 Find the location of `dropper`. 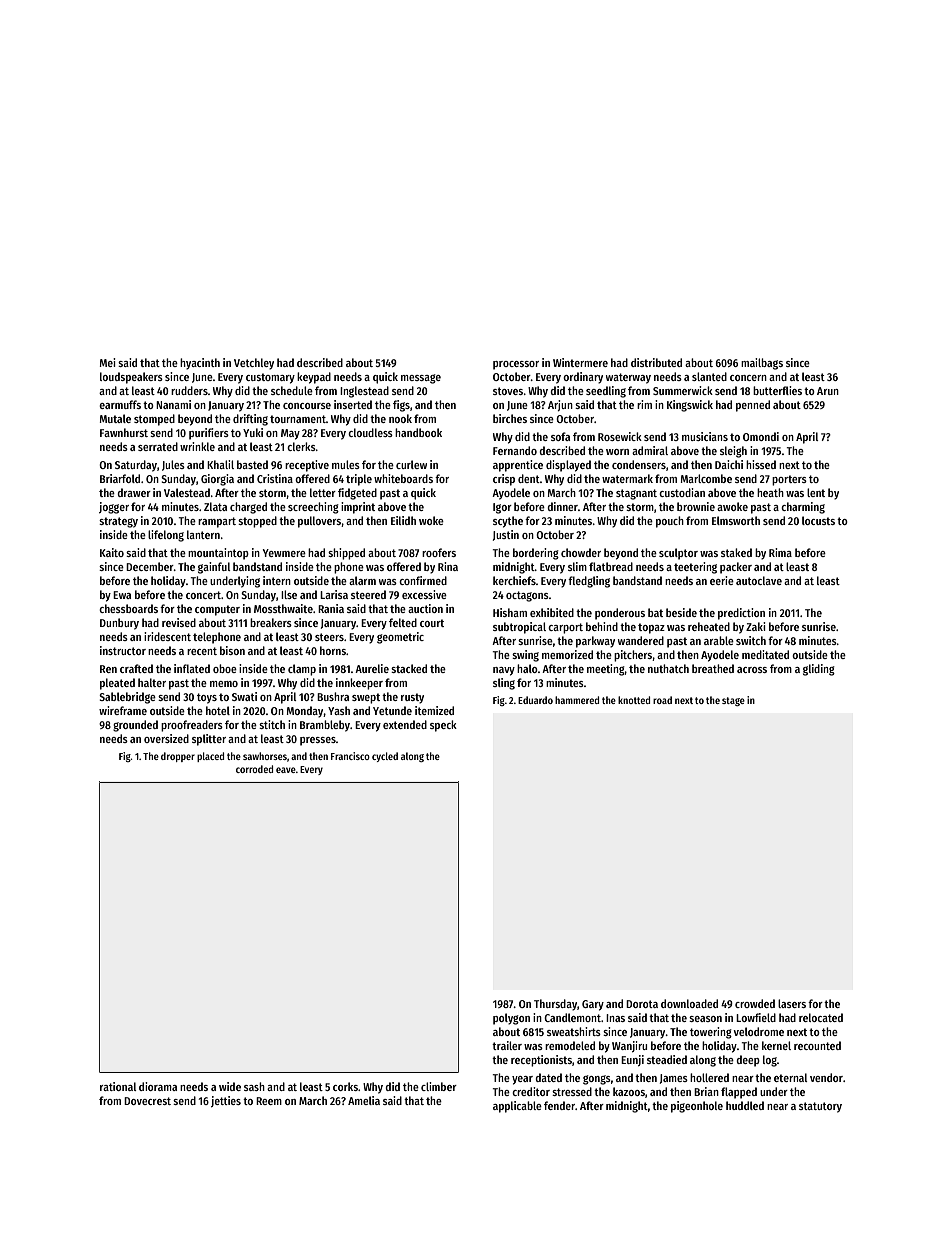

dropper is located at coordinates (178, 757).
